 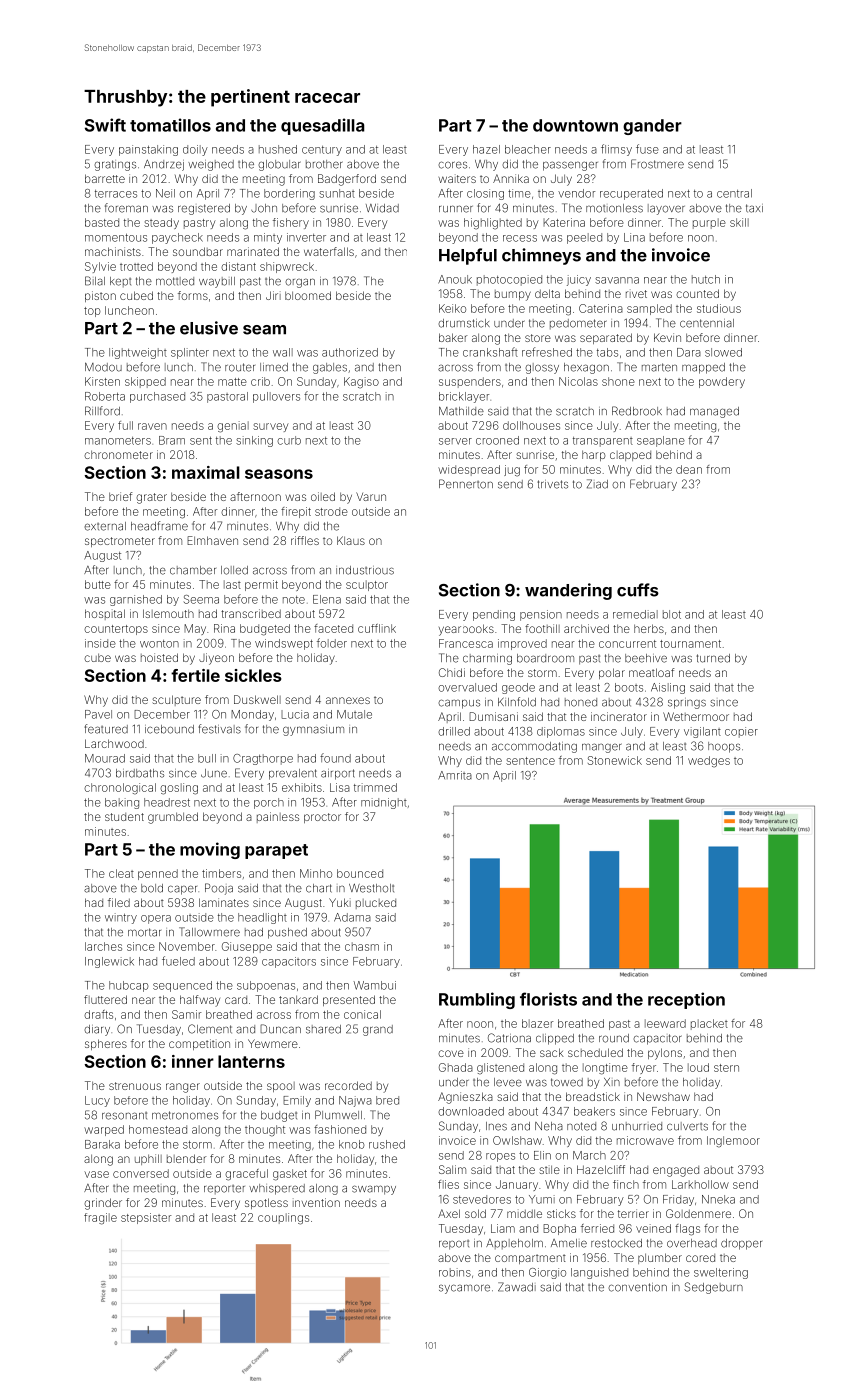 I want to click on Swift, so click(x=105, y=125).
